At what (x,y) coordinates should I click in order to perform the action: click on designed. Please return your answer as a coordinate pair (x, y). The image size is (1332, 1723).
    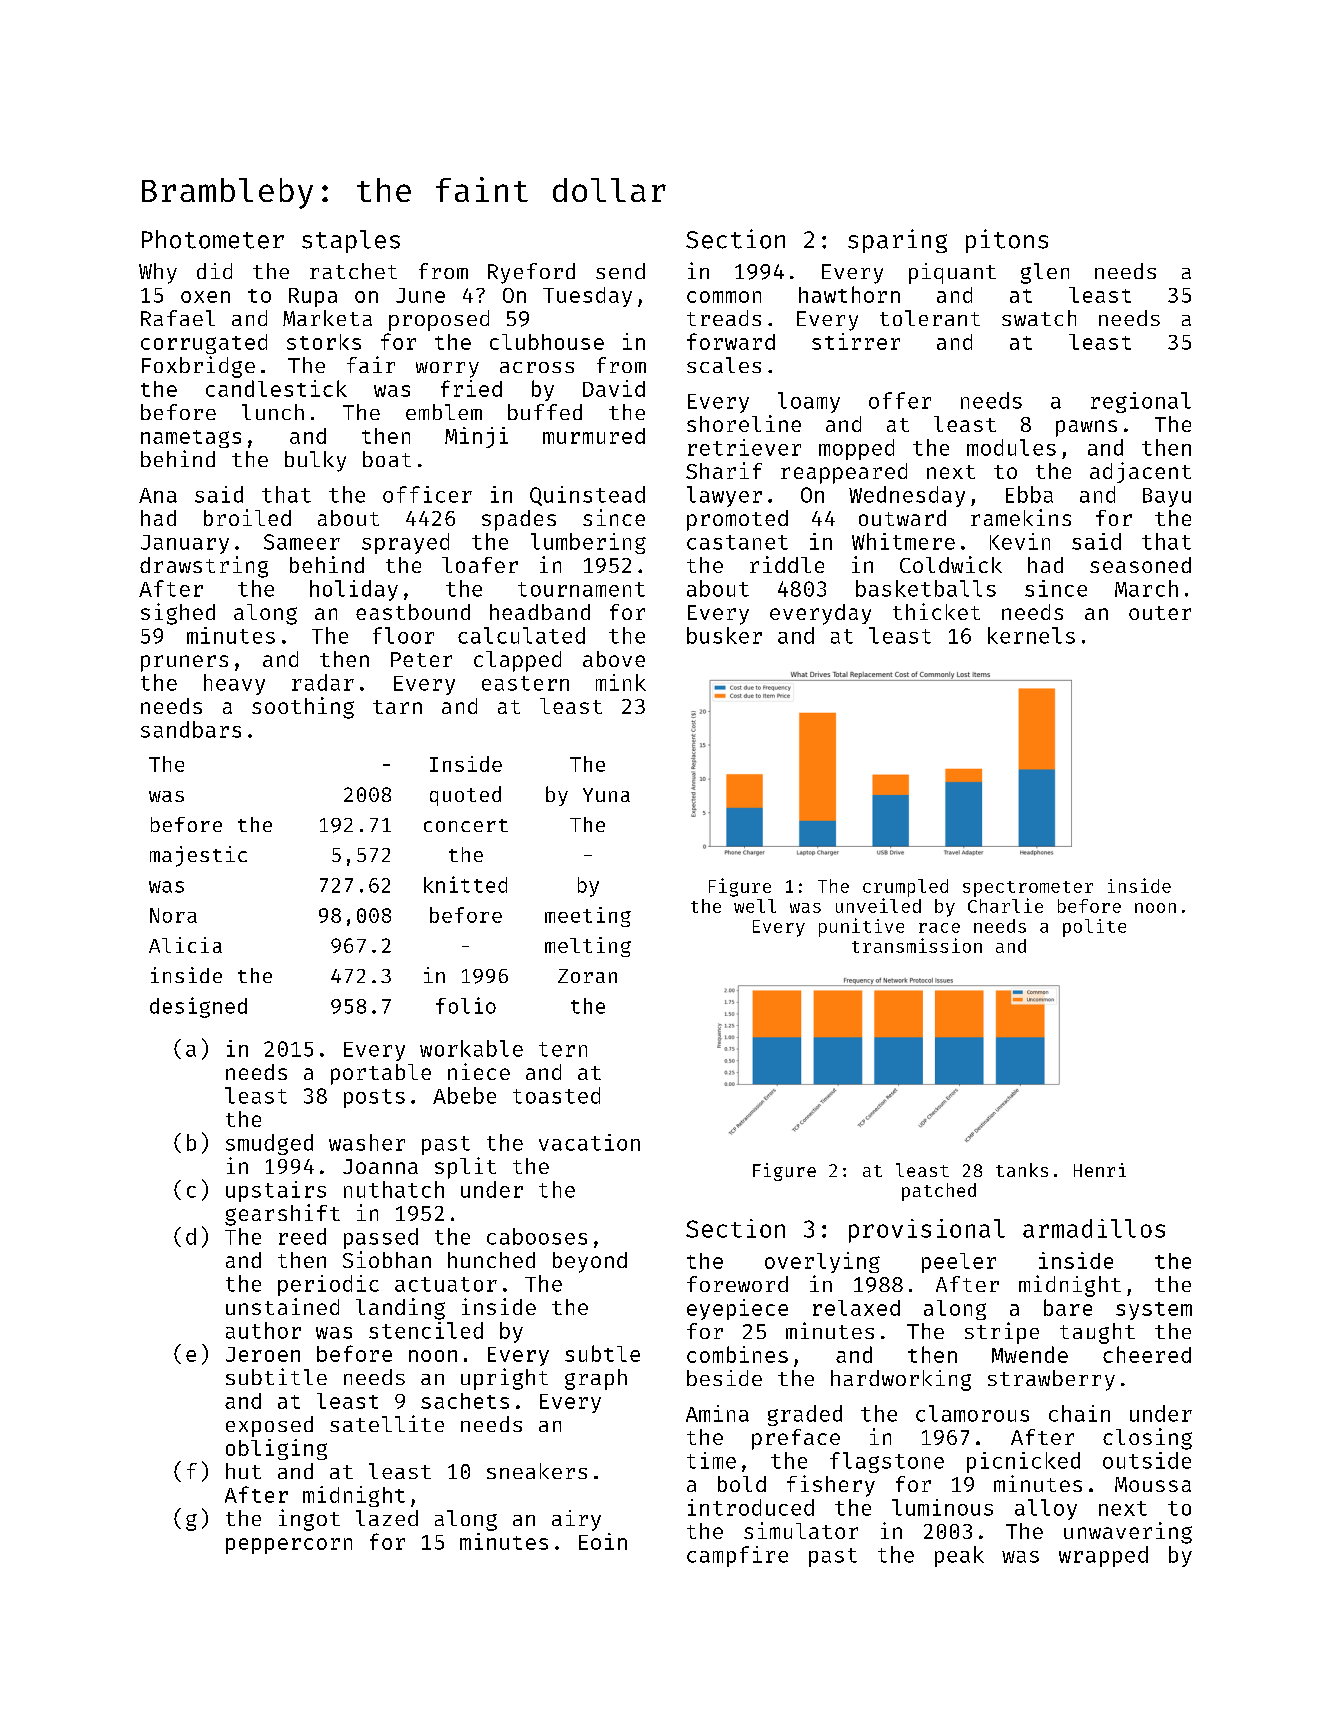
    Looking at the image, I should click on (198, 1007).
